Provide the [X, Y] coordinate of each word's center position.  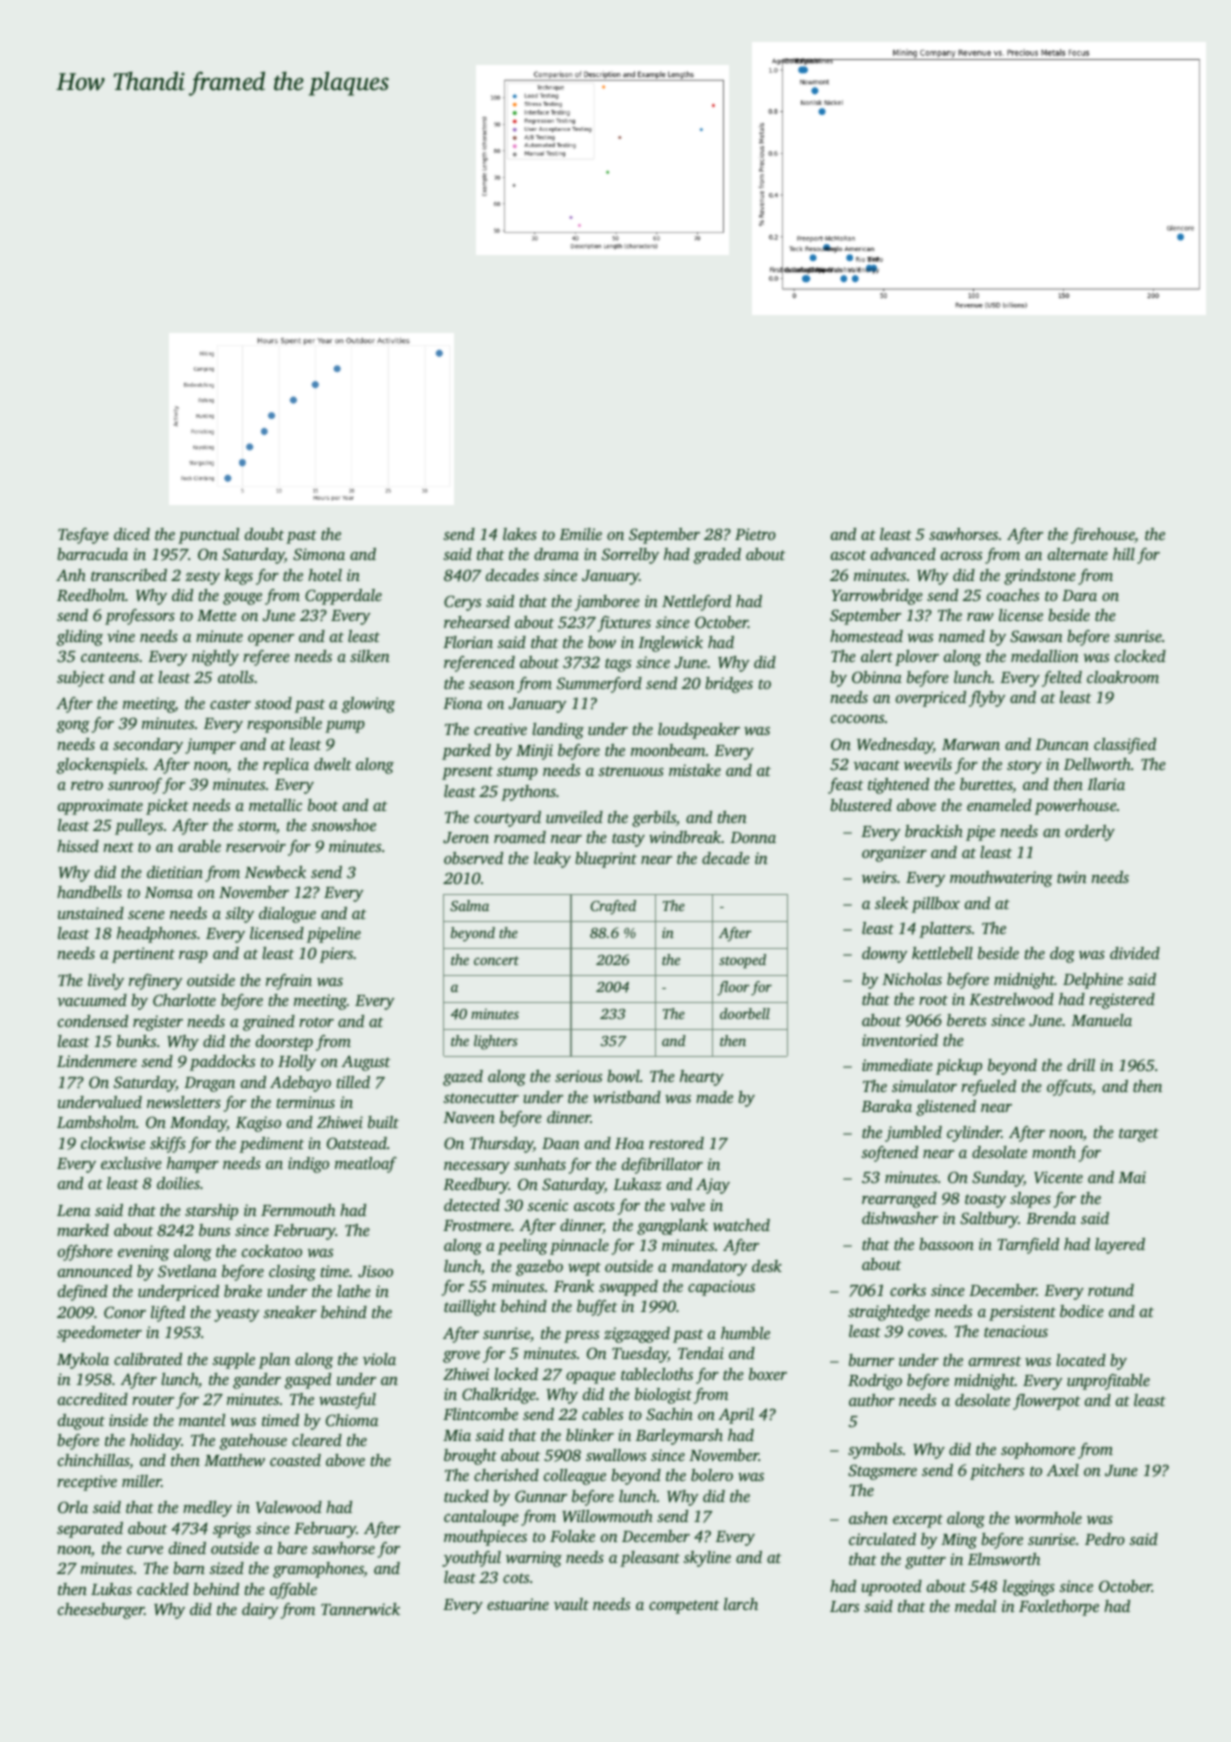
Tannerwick [360, 1609]
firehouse [1103, 536]
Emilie [580, 534]
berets [966, 1020]
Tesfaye [83, 536]
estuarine [518, 1604]
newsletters [184, 1102]
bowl [623, 1076]
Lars [844, 1606]
